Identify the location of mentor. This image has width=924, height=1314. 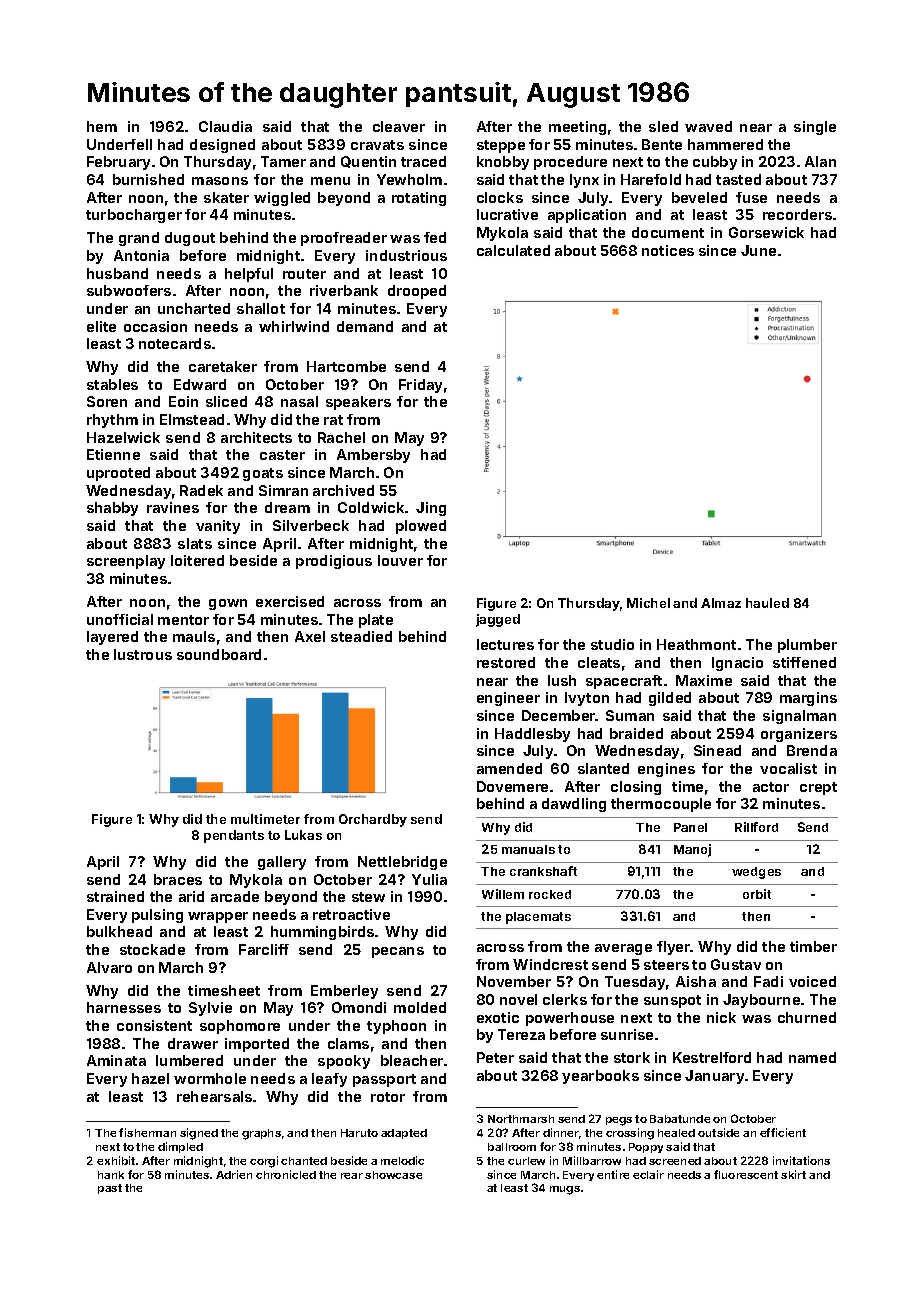
(183, 620).
